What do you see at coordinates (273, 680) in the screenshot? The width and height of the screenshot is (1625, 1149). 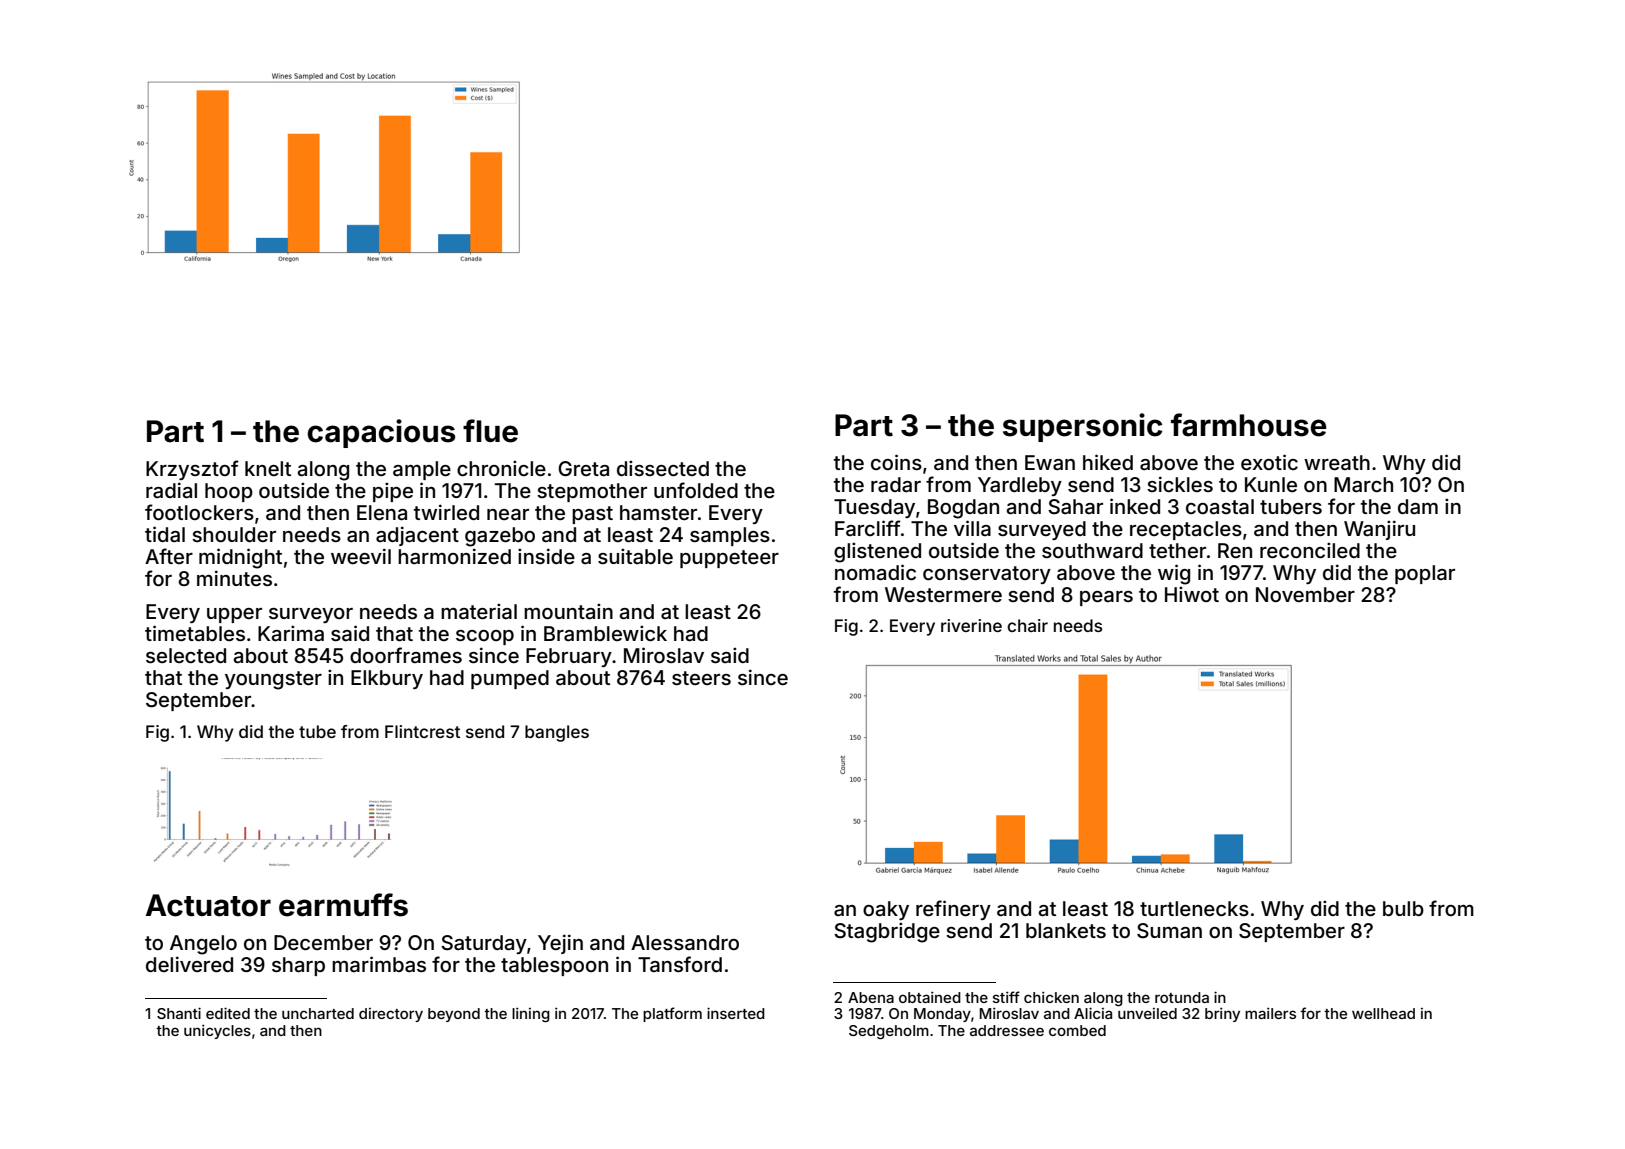 I see `youngster` at bounding box center [273, 680].
